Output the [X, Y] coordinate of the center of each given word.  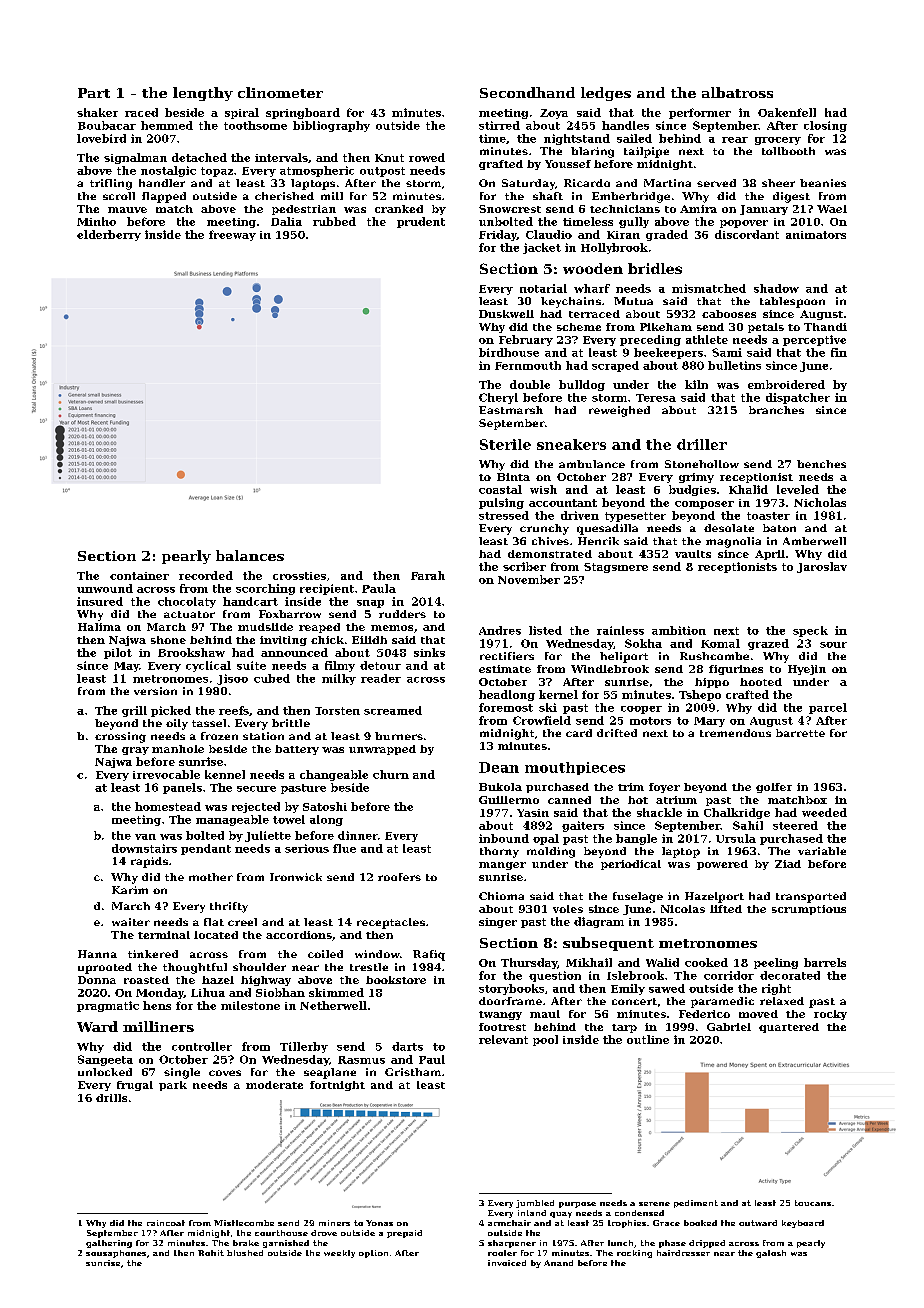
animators [816, 235]
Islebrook [635, 975]
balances [250, 555]
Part [94, 93]
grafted [501, 165]
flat [214, 922]
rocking [634, 1254]
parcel [828, 708]
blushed [245, 1253]
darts [407, 1046]
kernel [558, 694]
